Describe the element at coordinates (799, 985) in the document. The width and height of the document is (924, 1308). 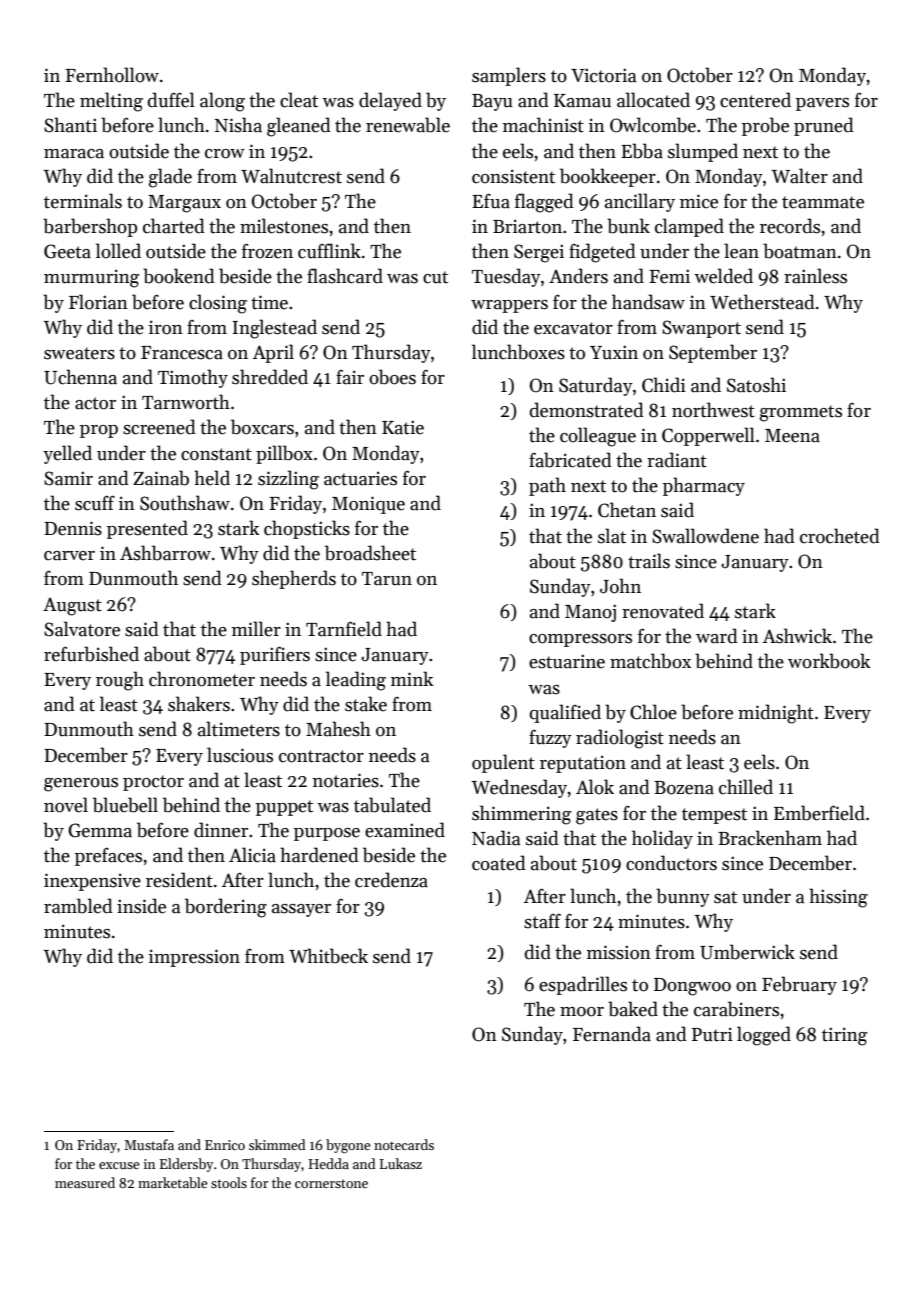
I see `February` at that location.
